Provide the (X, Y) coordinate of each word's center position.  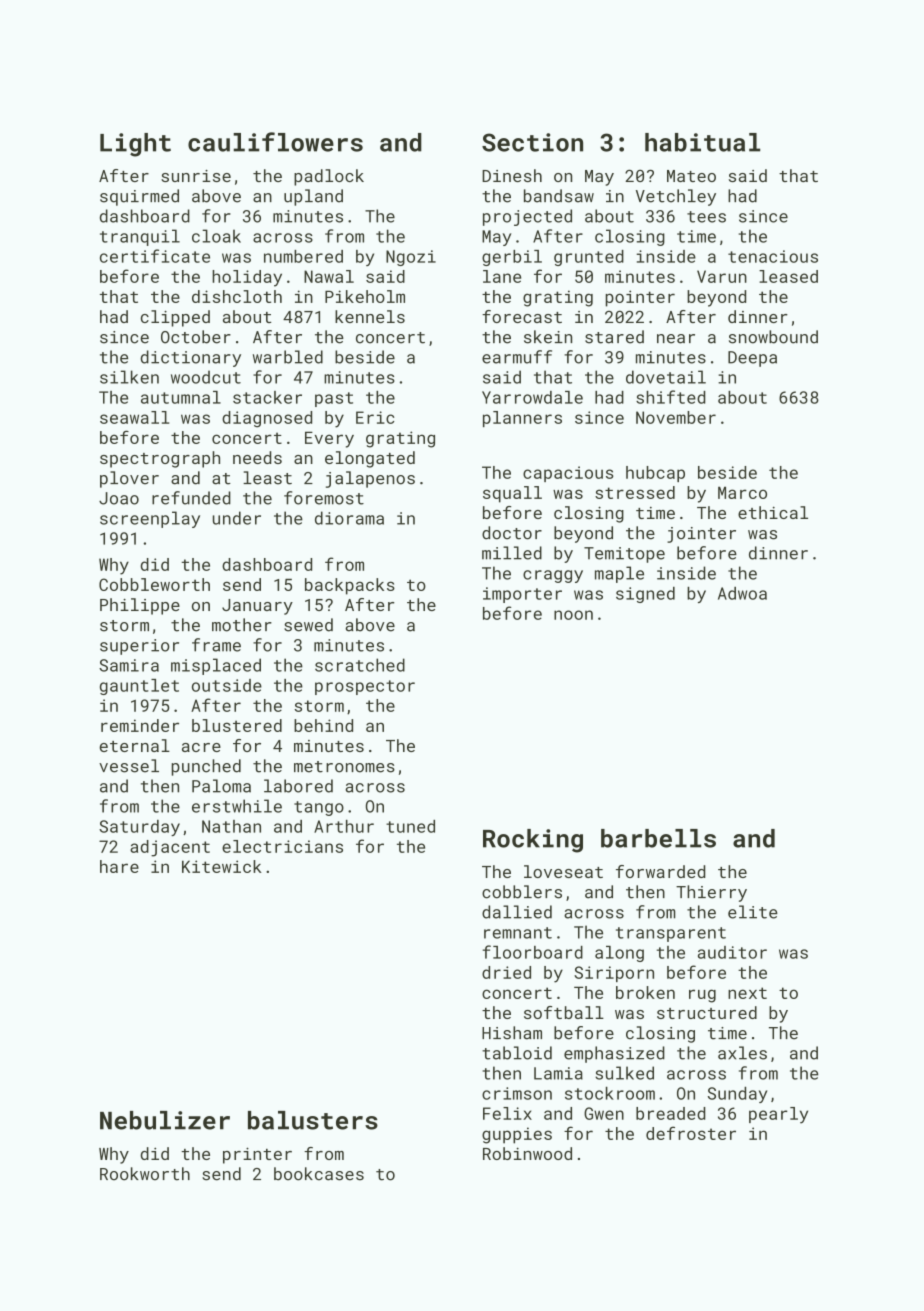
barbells (658, 838)
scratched (360, 665)
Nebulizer (165, 1120)
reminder (140, 725)
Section (532, 142)
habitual (702, 142)
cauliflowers (275, 142)
